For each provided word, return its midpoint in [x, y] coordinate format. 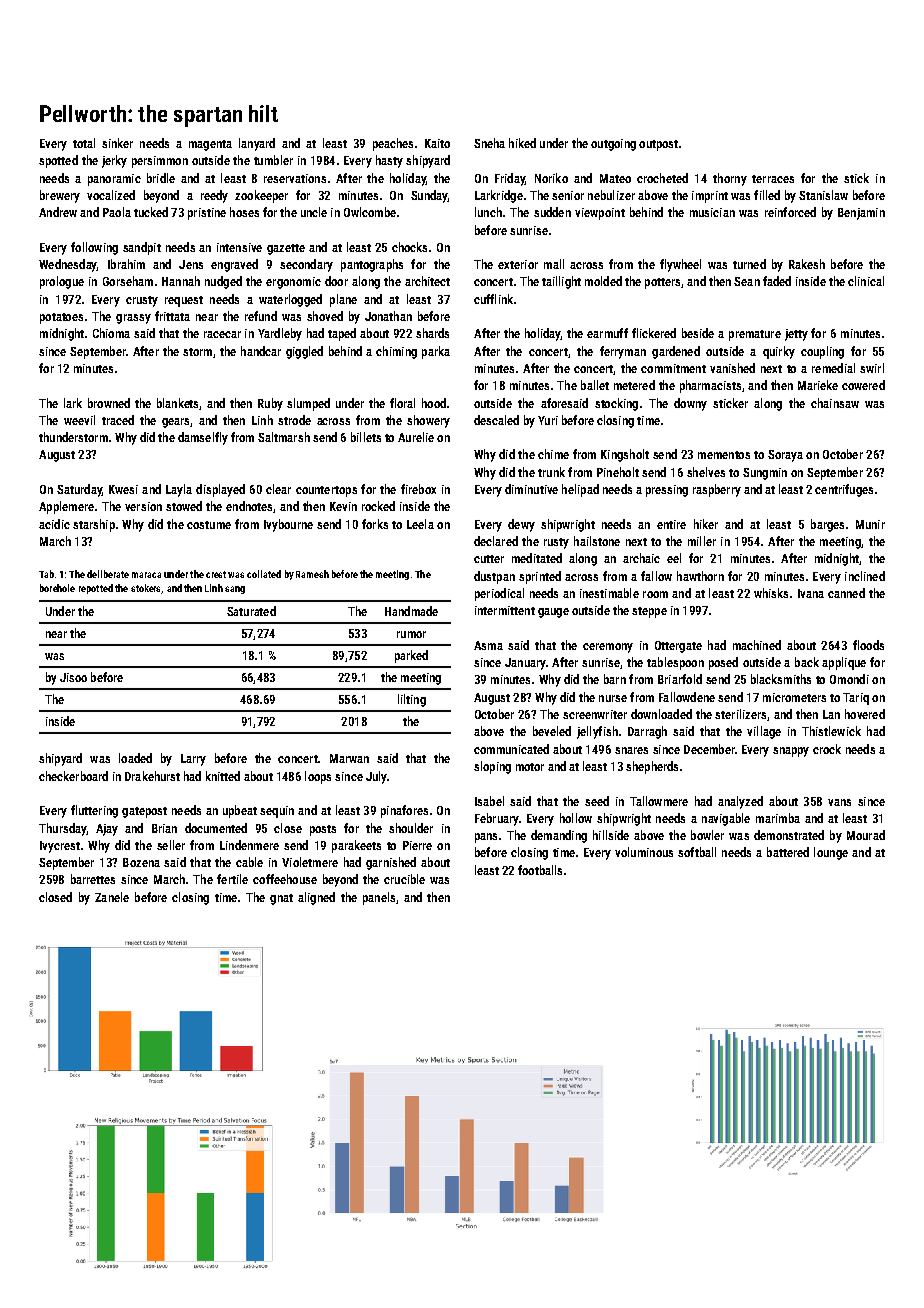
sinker [117, 143]
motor [530, 767]
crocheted [662, 178]
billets [366, 437]
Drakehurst [152, 776]
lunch [488, 212]
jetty [796, 335]
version [143, 506]
